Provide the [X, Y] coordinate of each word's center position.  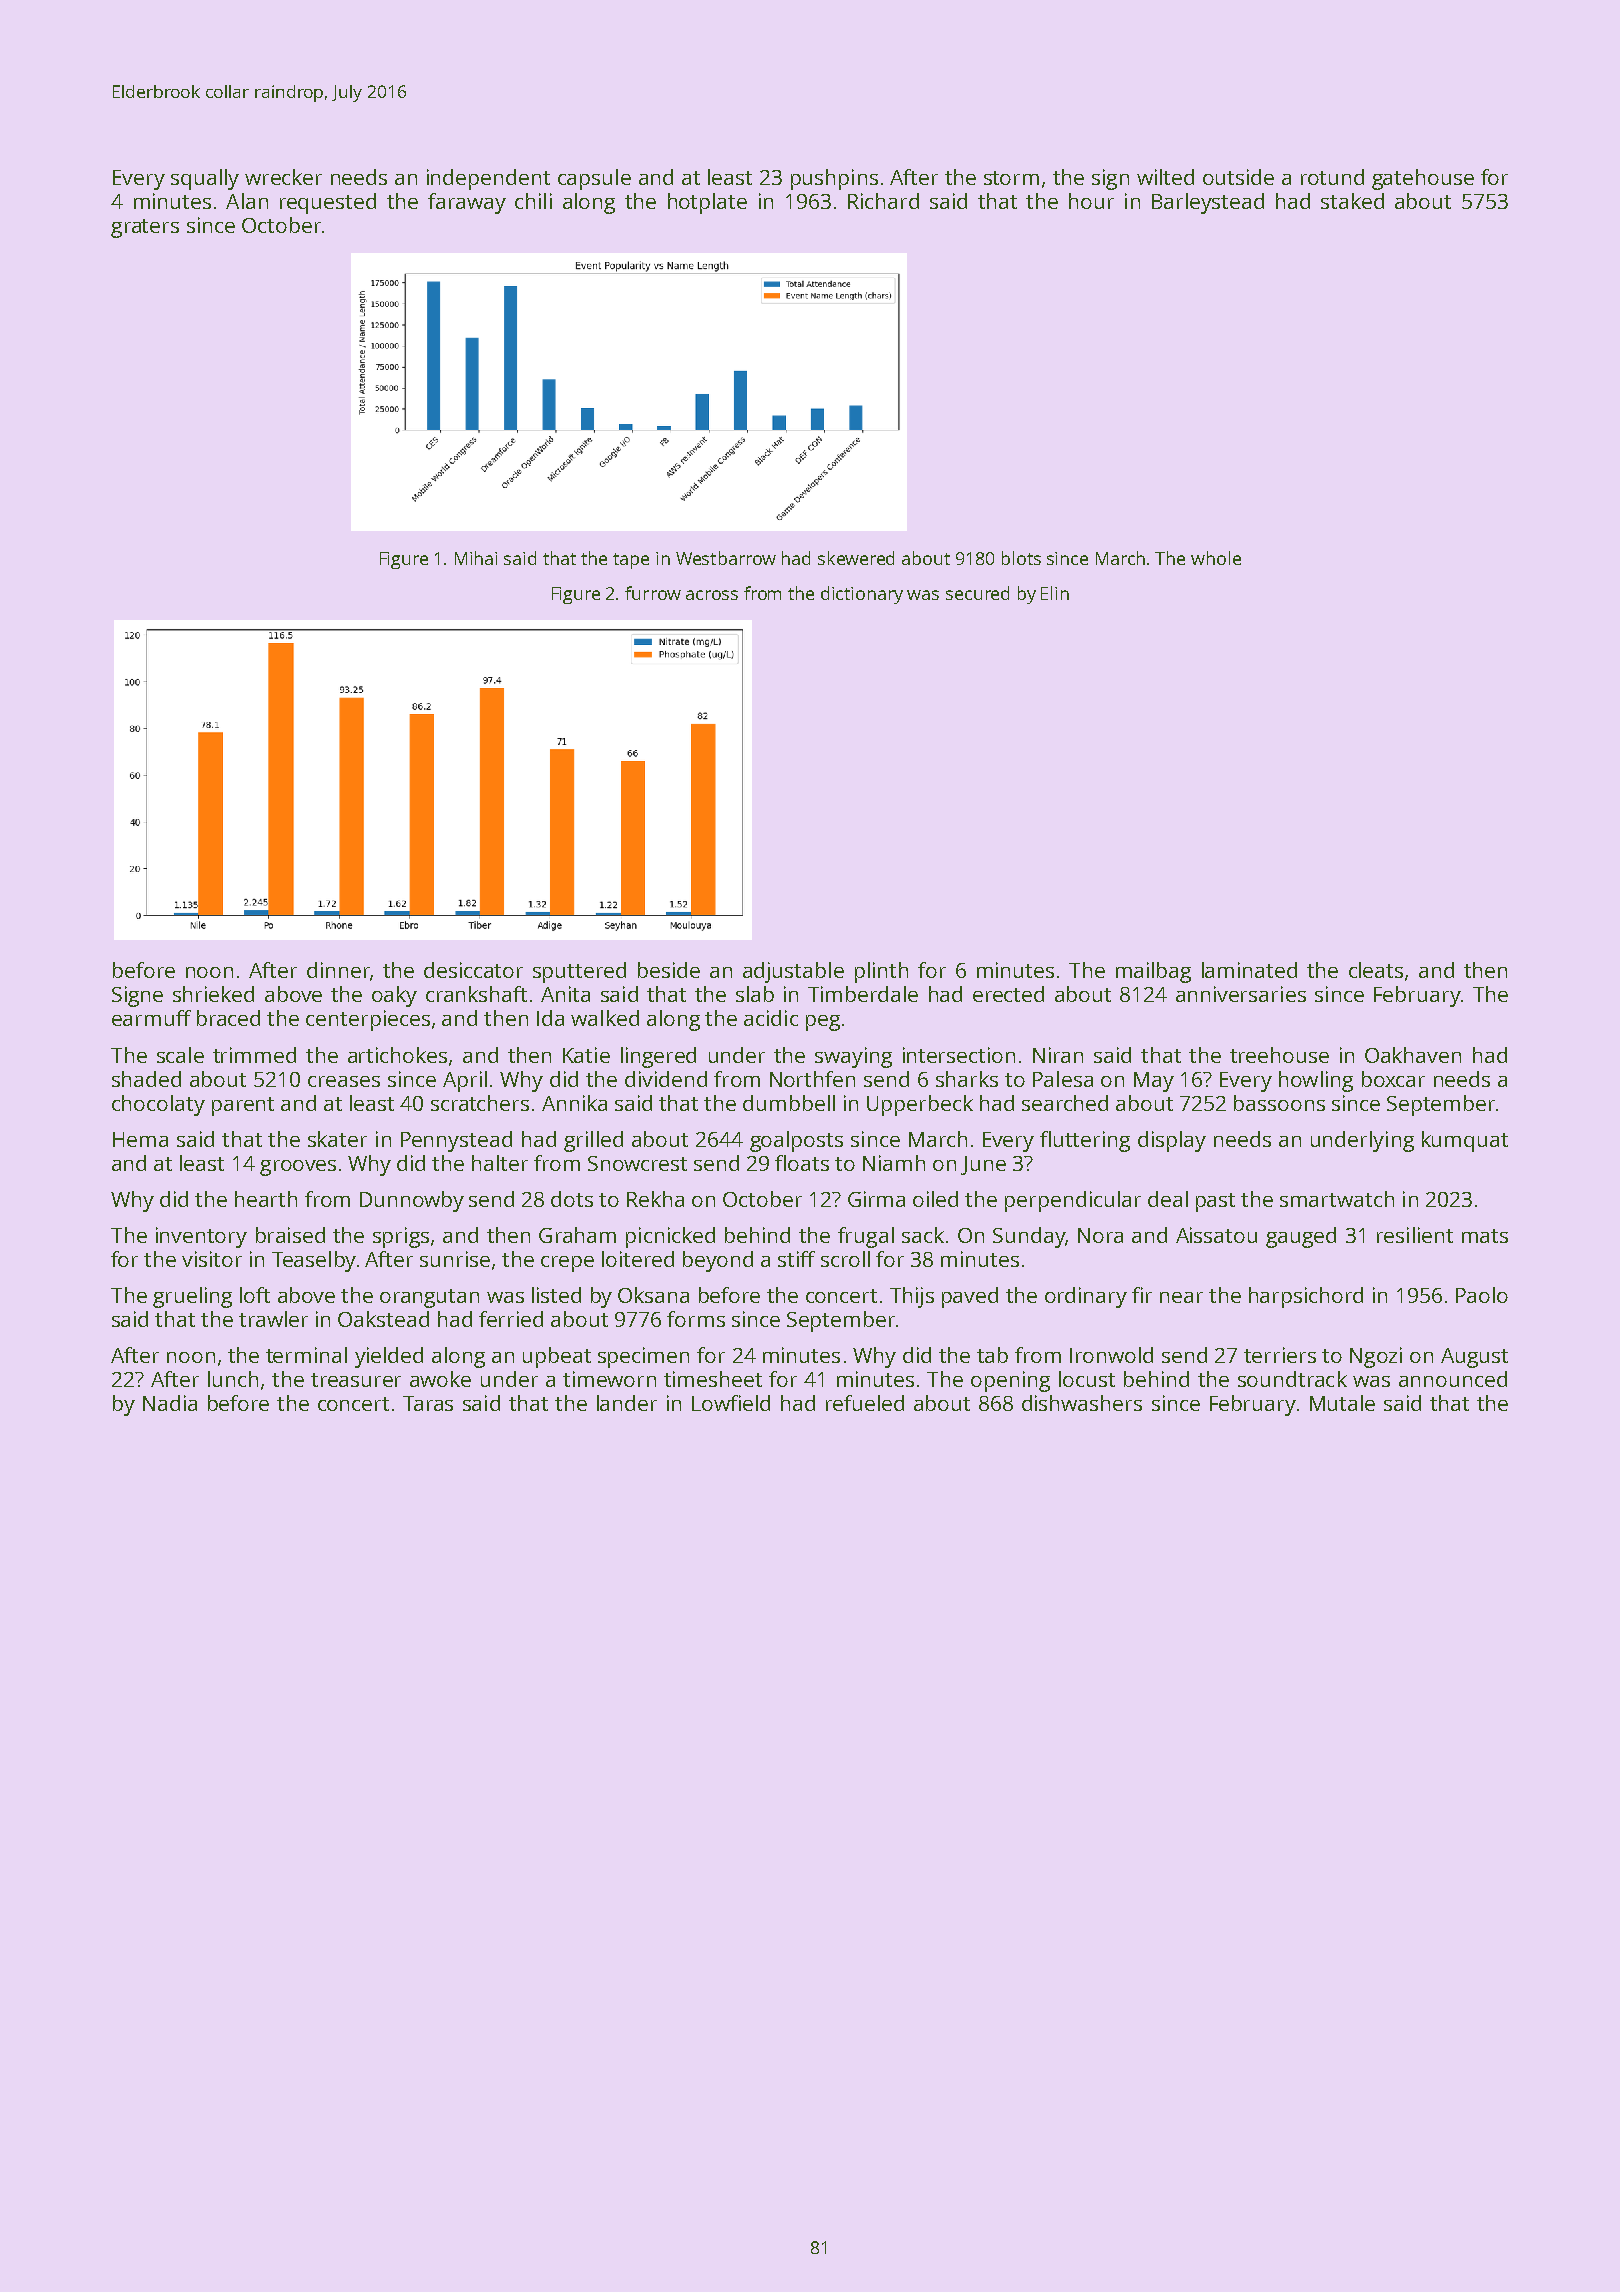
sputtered [579, 972]
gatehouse [1423, 179]
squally [205, 179]
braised [290, 1235]
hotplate [707, 203]
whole [1216, 558]
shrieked [213, 994]
